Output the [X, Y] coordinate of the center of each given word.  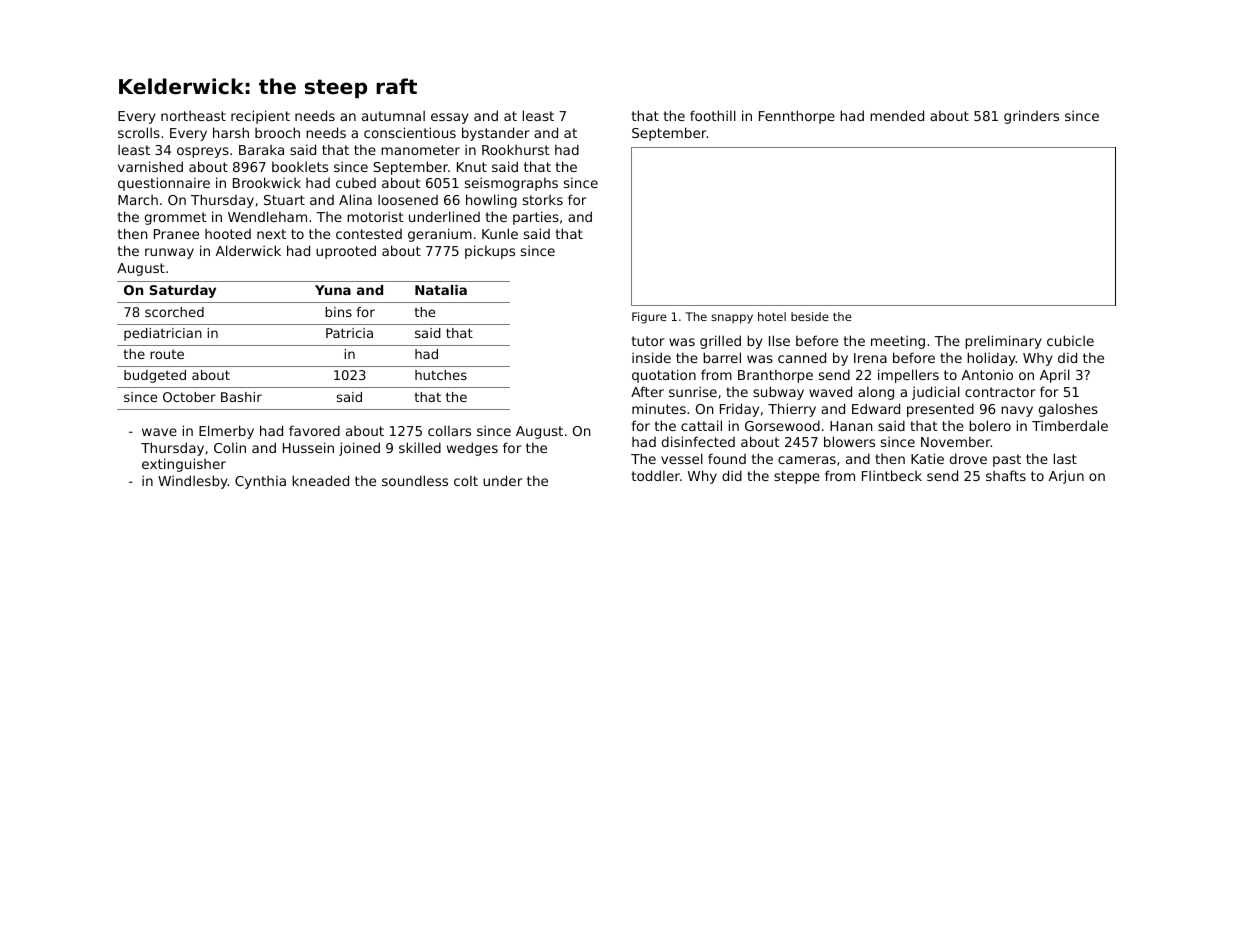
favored [314, 430]
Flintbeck [892, 475]
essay [450, 118]
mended [897, 115]
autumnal [393, 115]
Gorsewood [782, 425]
